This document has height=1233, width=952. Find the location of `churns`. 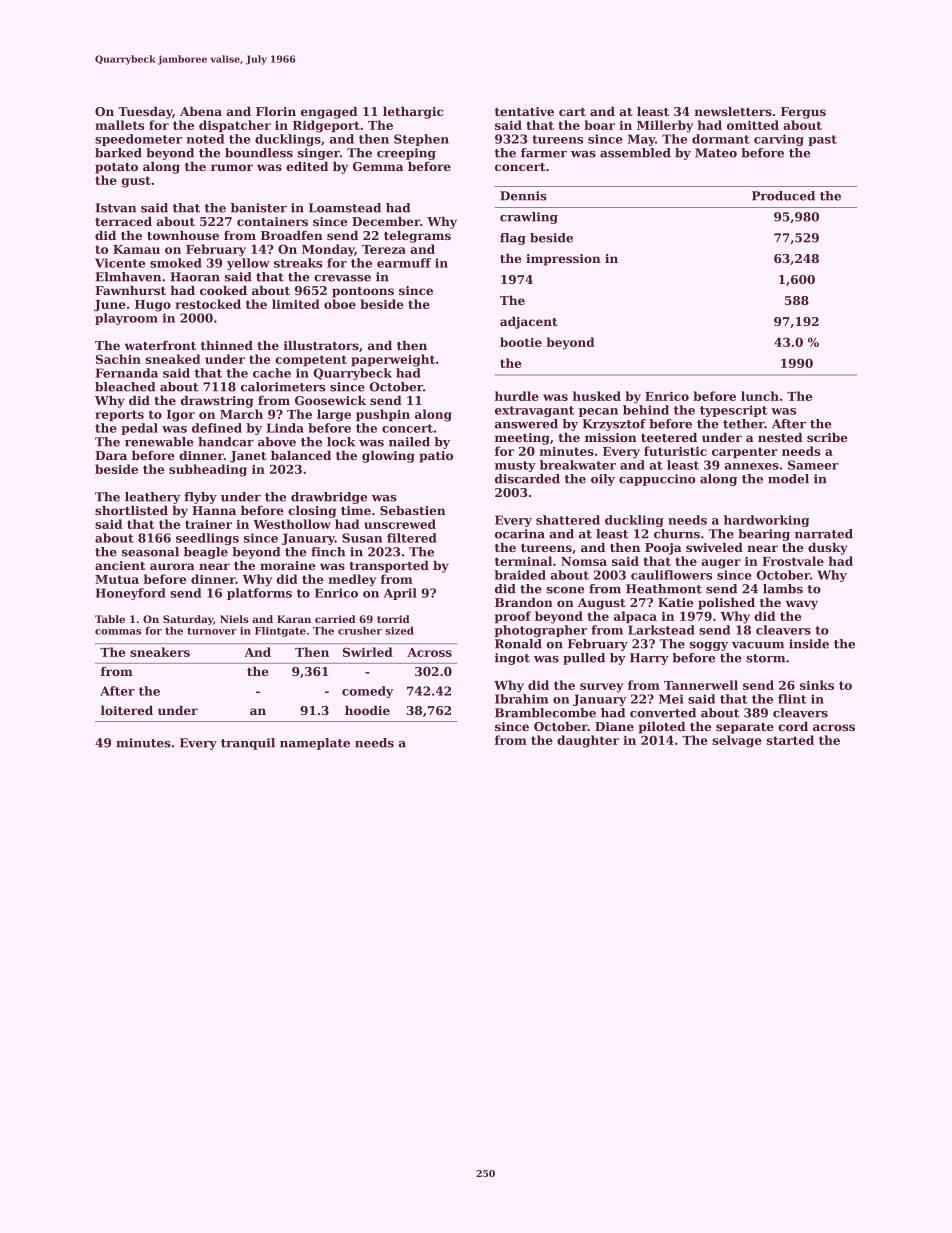

churns is located at coordinates (677, 534).
